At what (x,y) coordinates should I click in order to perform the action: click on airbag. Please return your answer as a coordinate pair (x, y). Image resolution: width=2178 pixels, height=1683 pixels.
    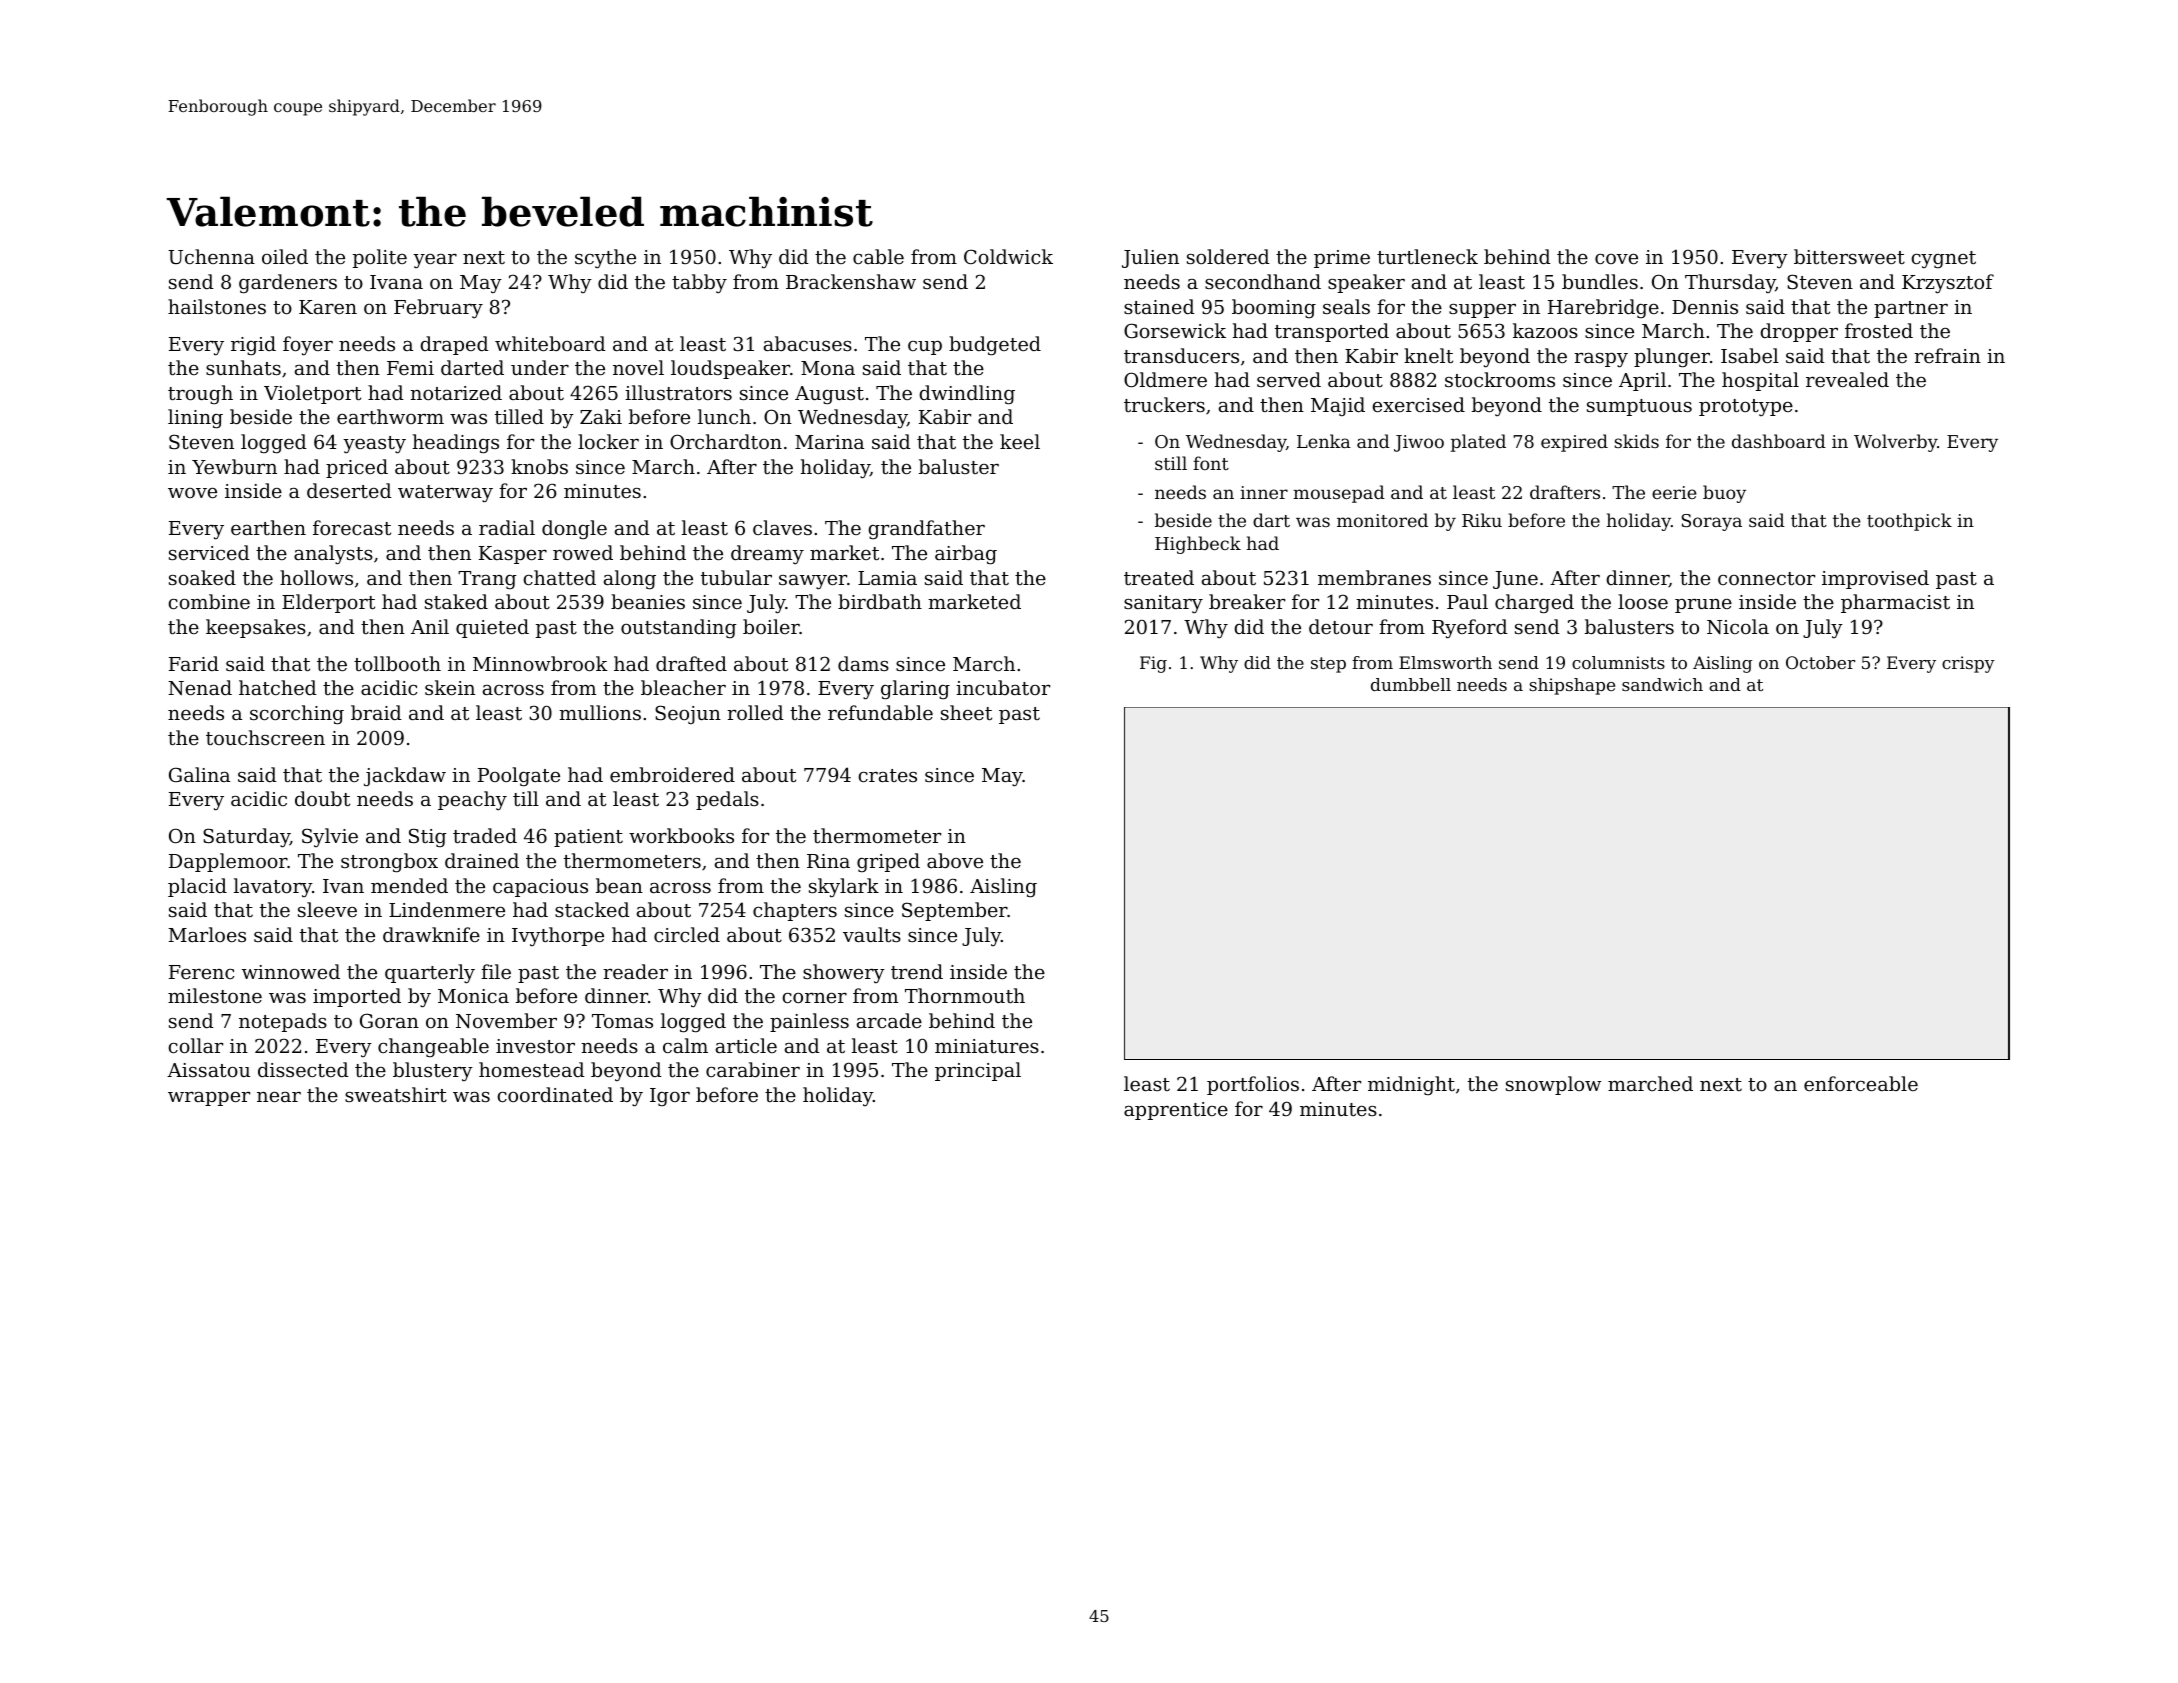
    Looking at the image, I should click on (966, 555).
